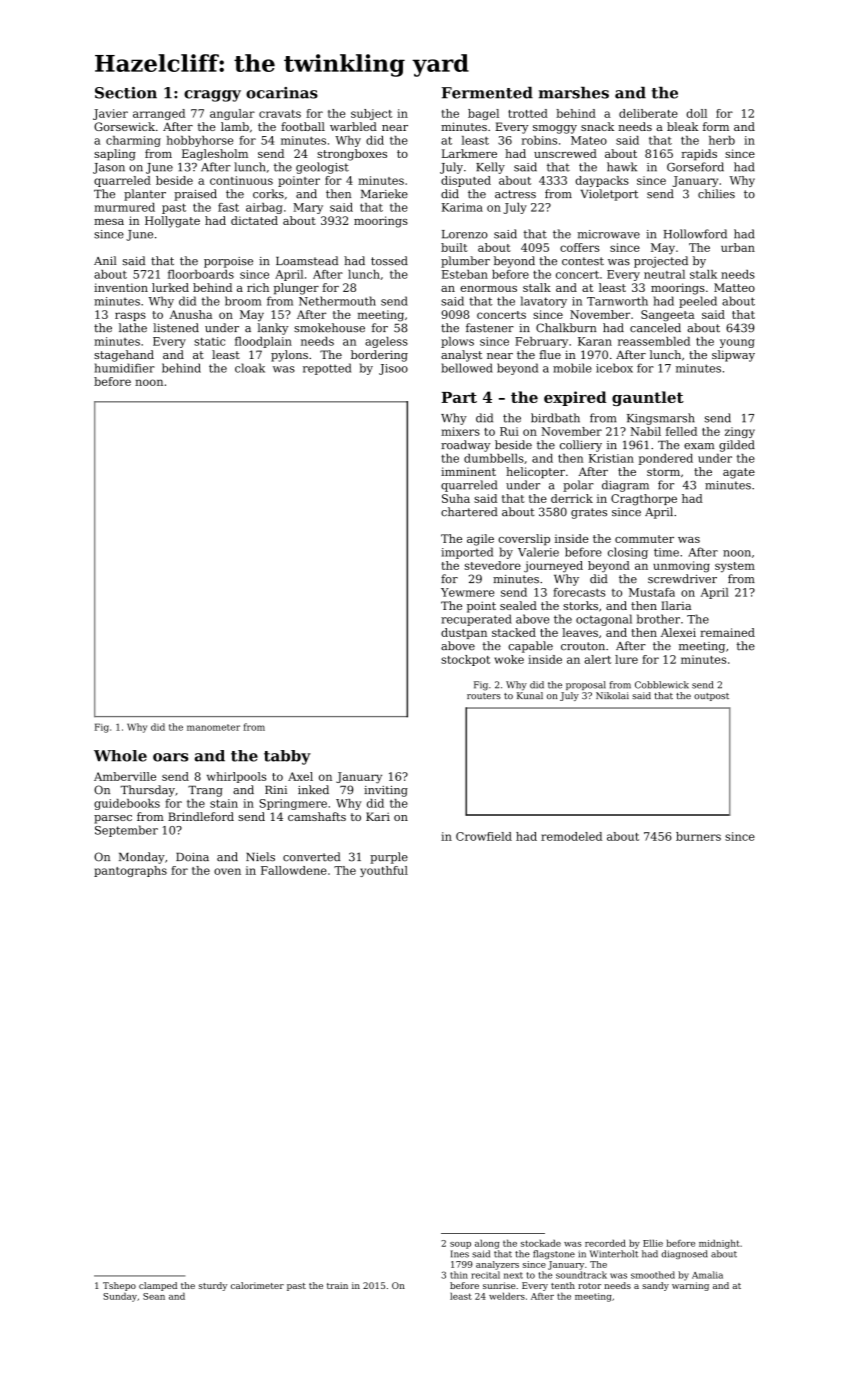  Describe the element at coordinates (487, 93) in the screenshot. I see `Fermented` at that location.
